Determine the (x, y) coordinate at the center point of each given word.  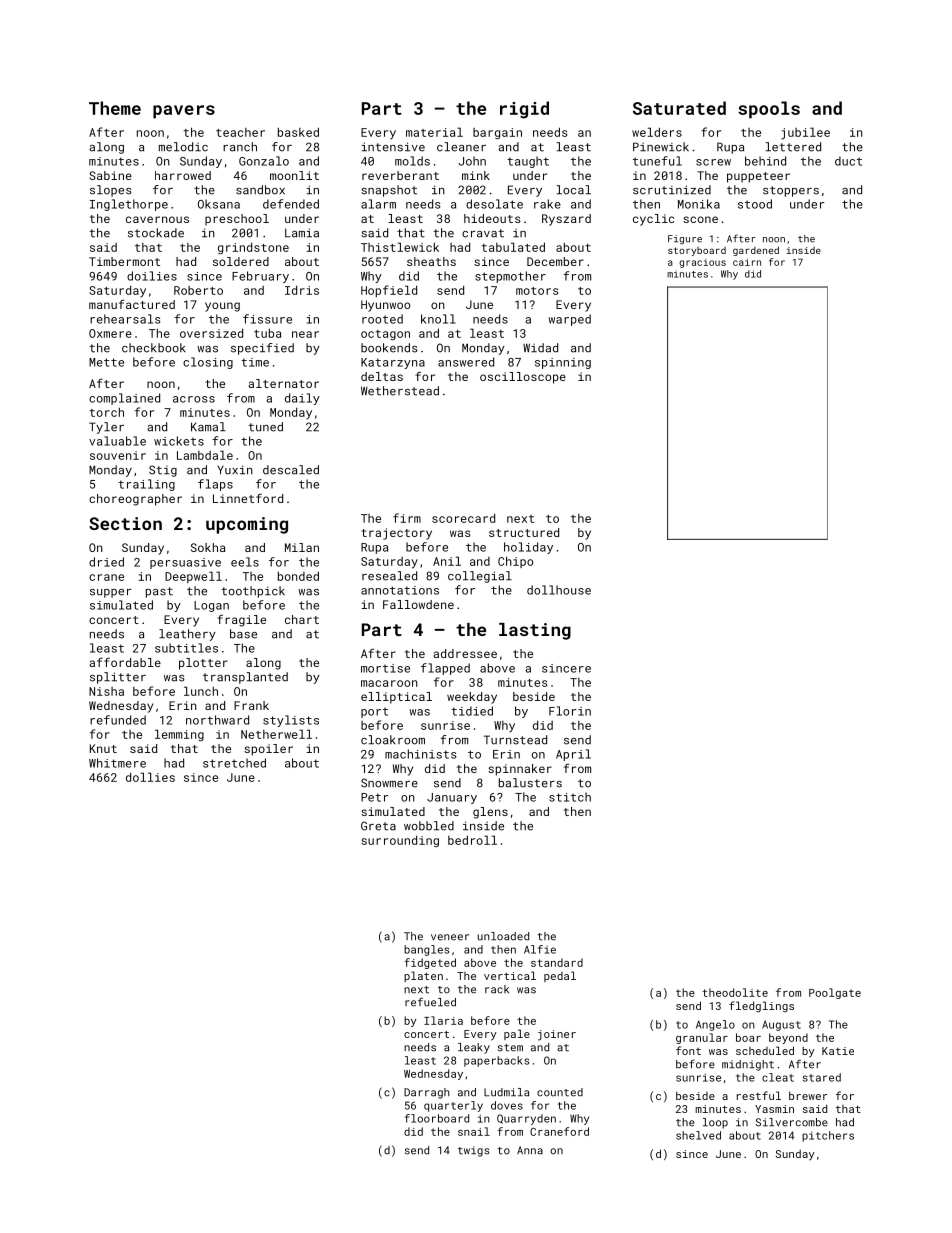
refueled (430, 1002)
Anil (447, 561)
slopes (111, 191)
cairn (747, 262)
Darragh (427, 1093)
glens (490, 813)
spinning (563, 363)
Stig (163, 471)
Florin (570, 711)
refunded (118, 720)
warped (569, 320)
